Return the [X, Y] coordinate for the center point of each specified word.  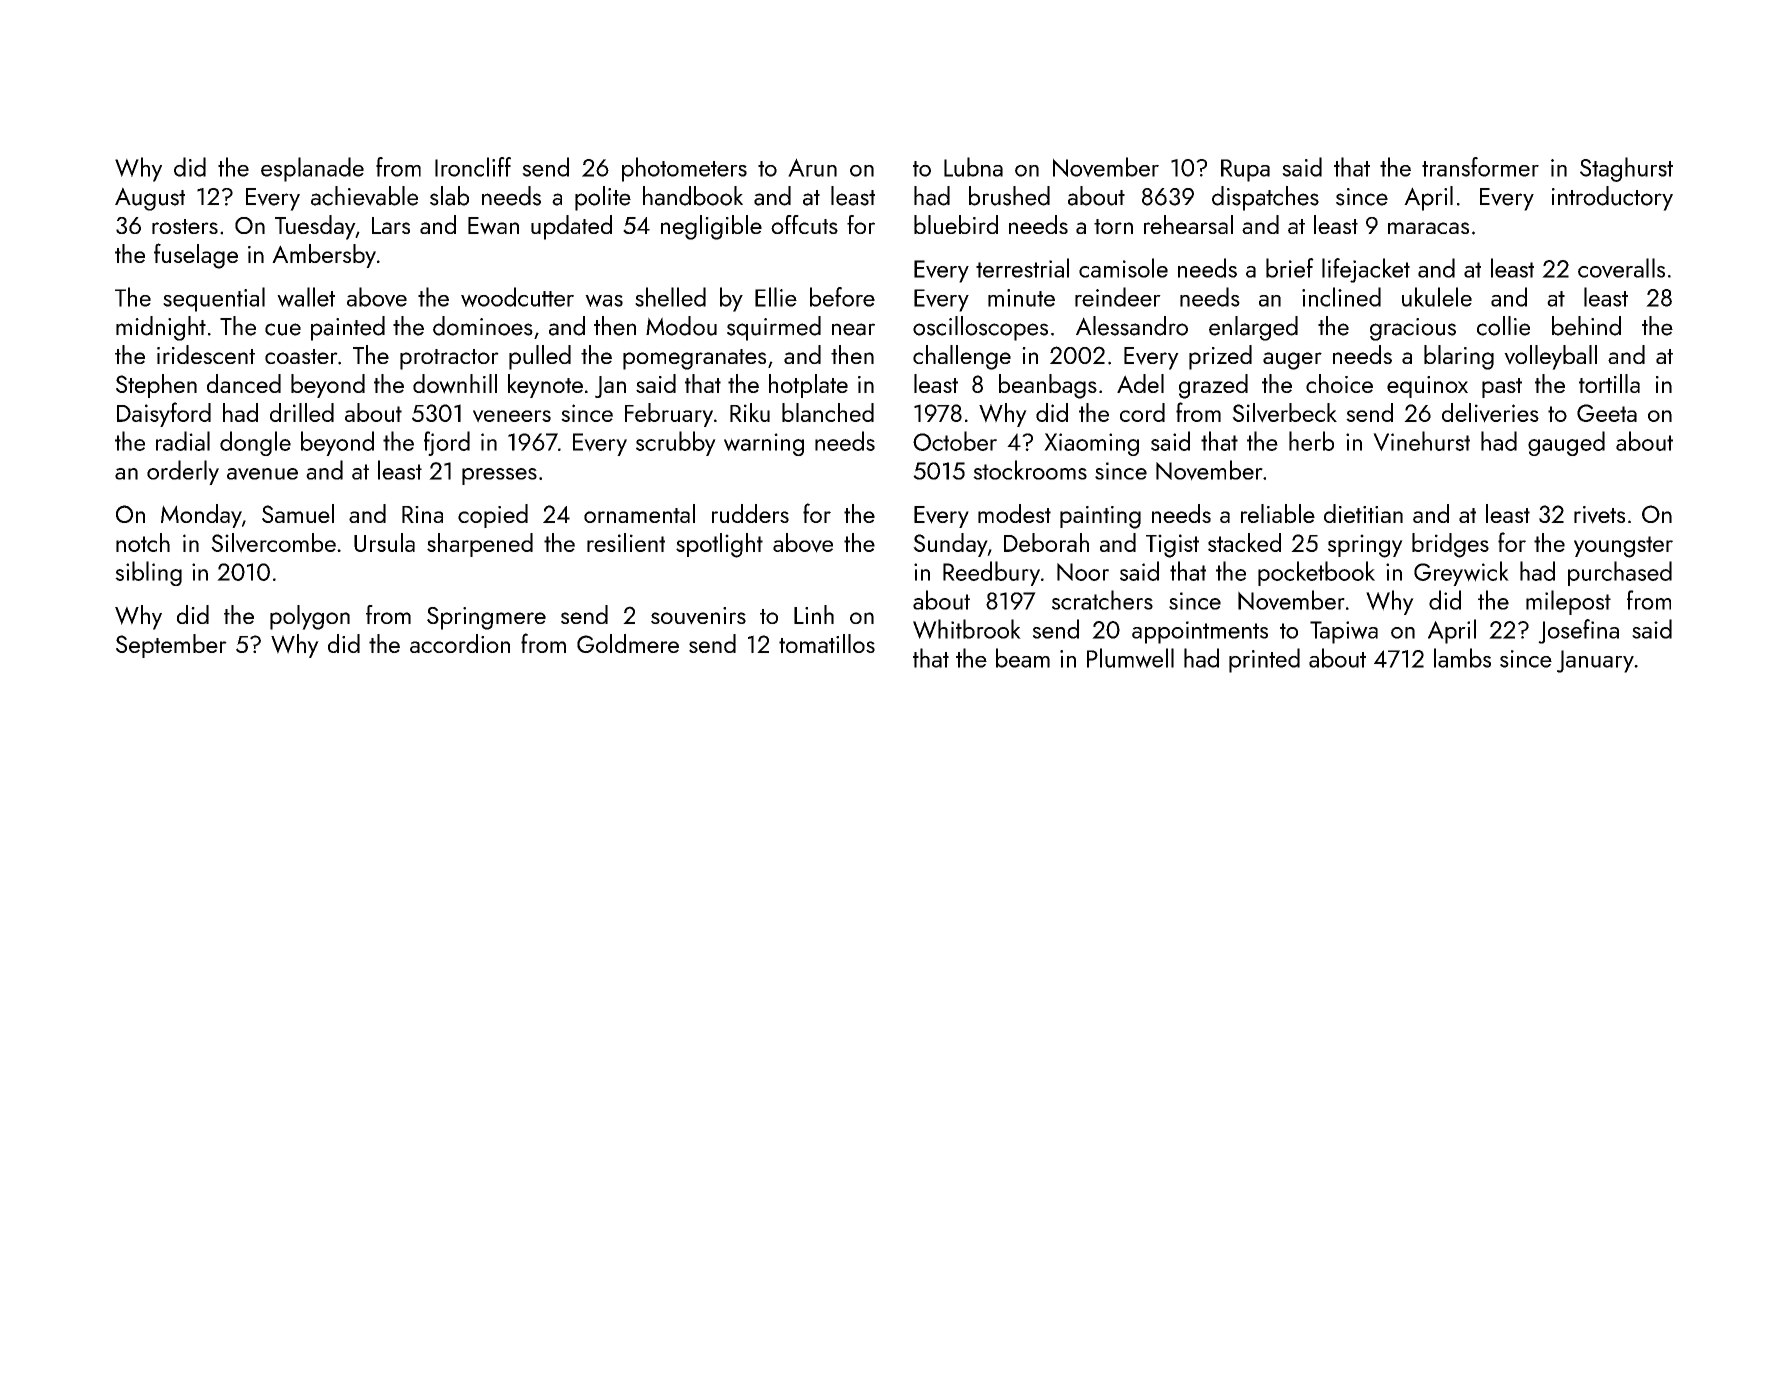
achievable [364, 196]
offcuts [804, 224]
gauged [1566, 443]
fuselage [196, 256]
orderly [183, 472]
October [955, 441]
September [171, 646]
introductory [1612, 198]
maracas [1428, 228]
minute [1021, 298]
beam [1023, 658]
